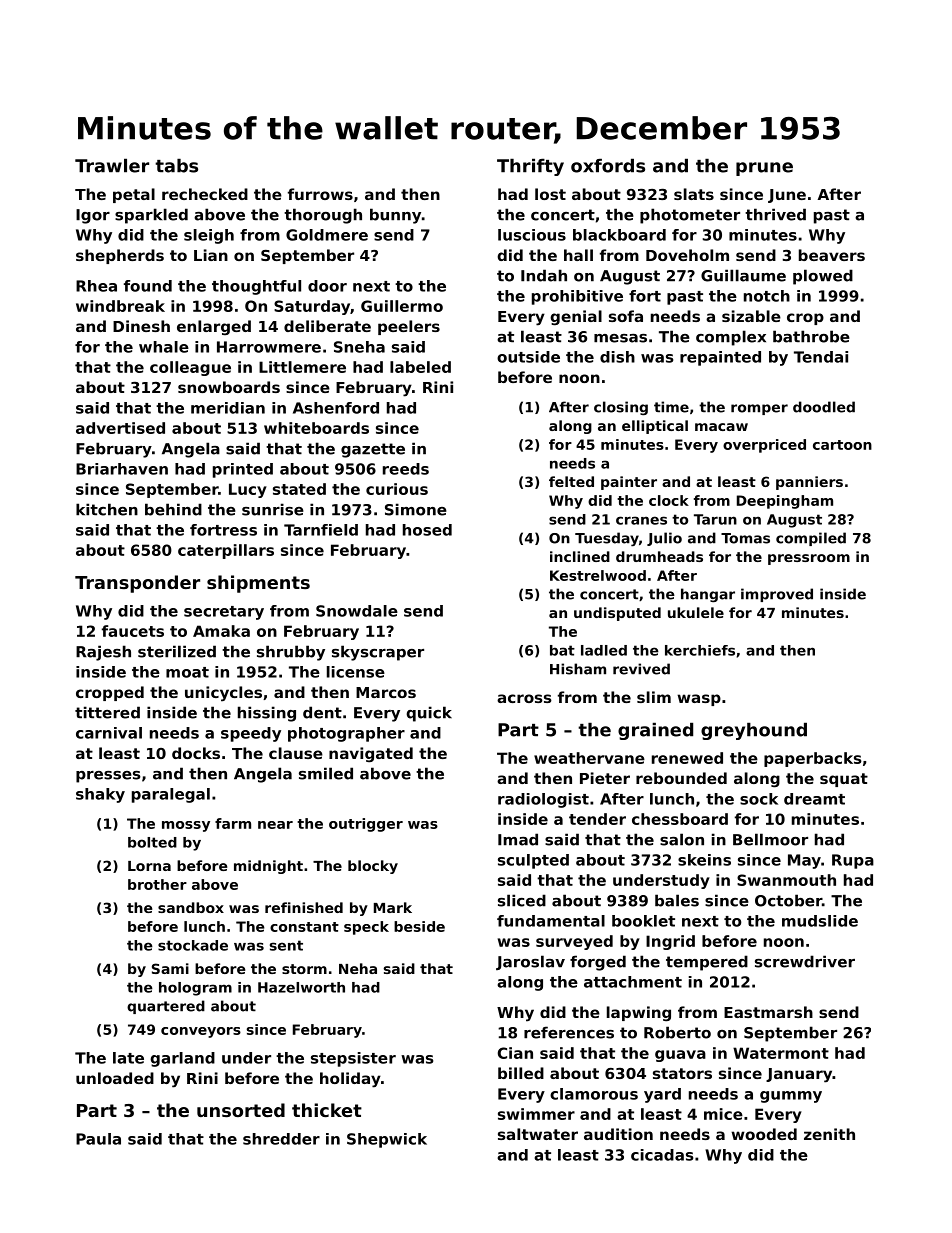  I want to click on blocky, so click(373, 867).
